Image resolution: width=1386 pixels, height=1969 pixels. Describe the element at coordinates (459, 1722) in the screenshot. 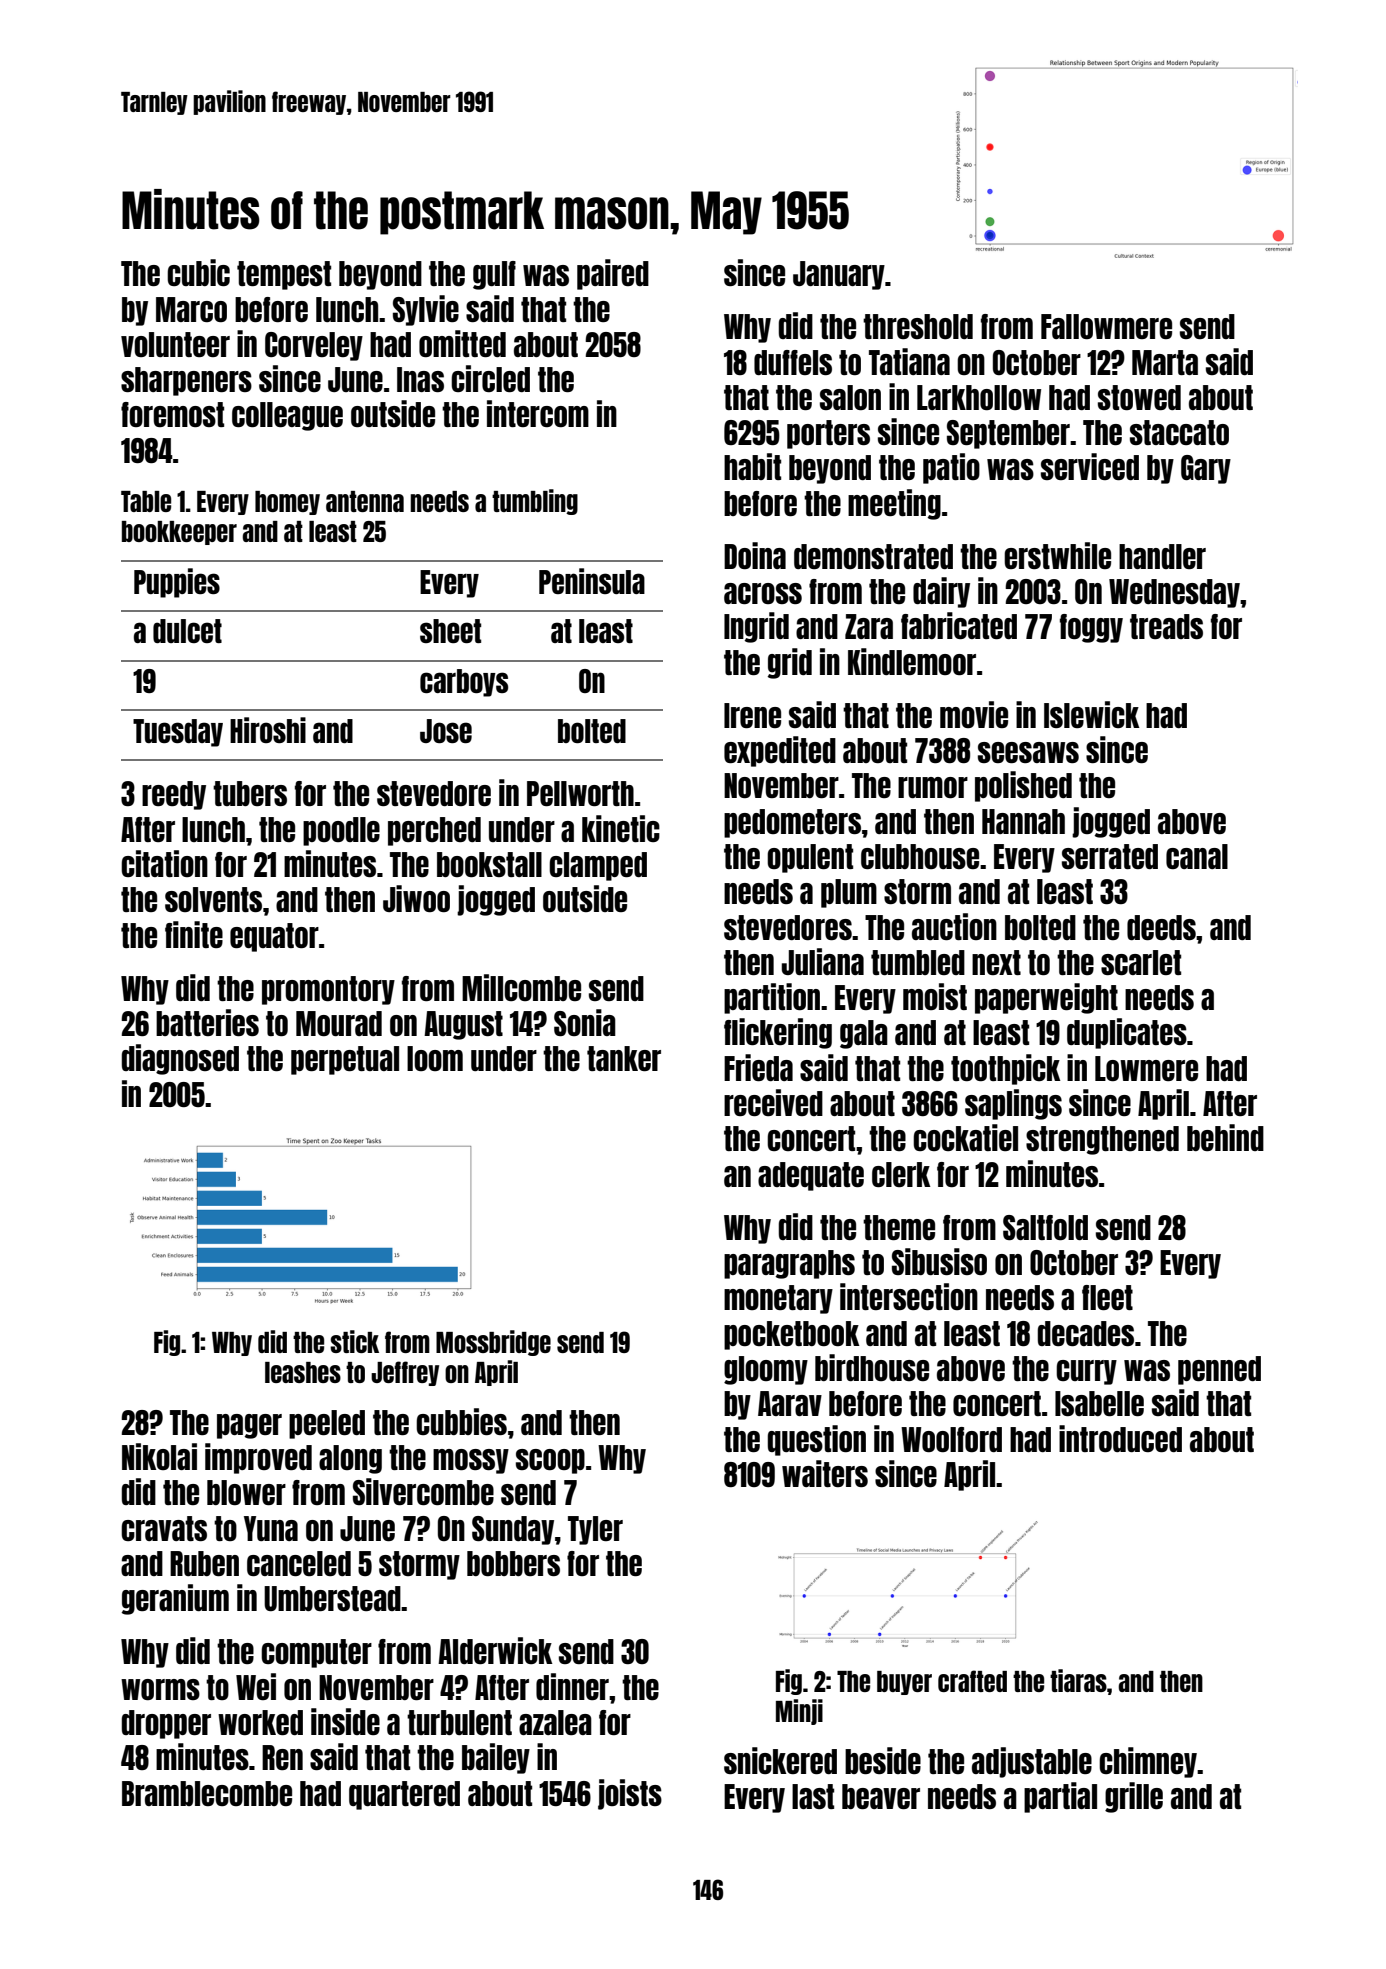

I see `turbulent` at that location.
